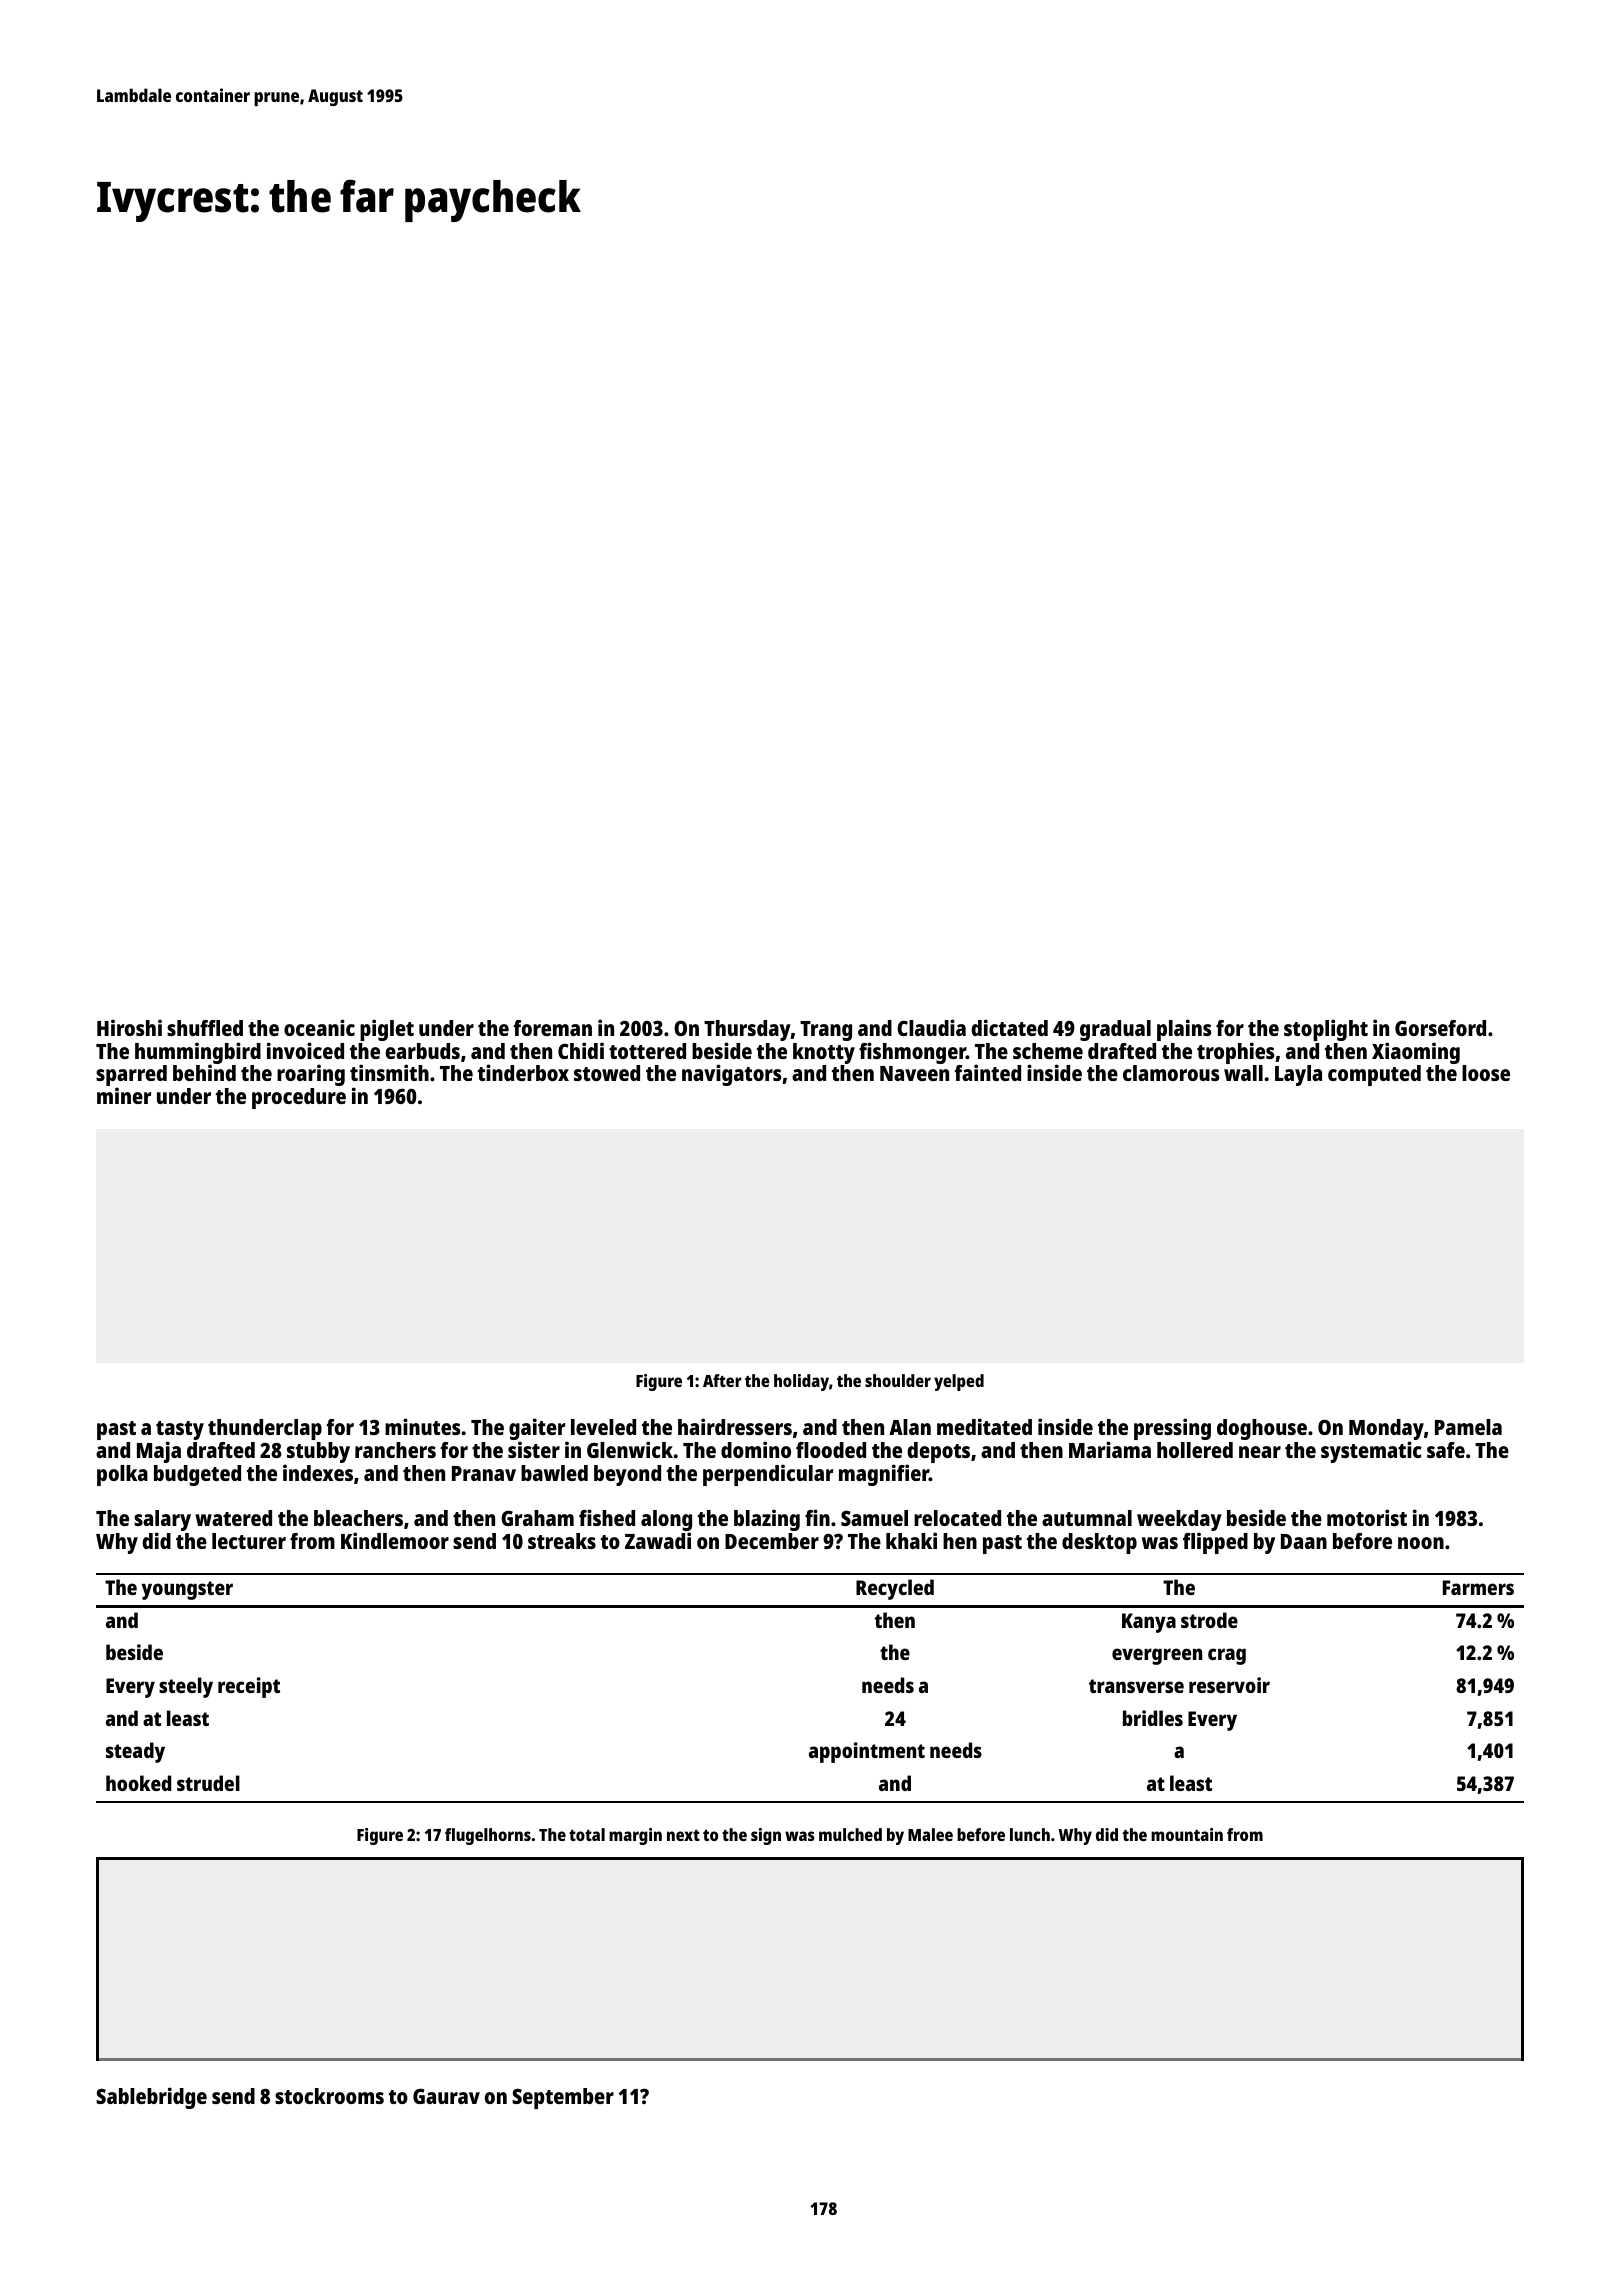  What do you see at coordinates (180, 1430) in the image?
I see `tasty` at bounding box center [180, 1430].
